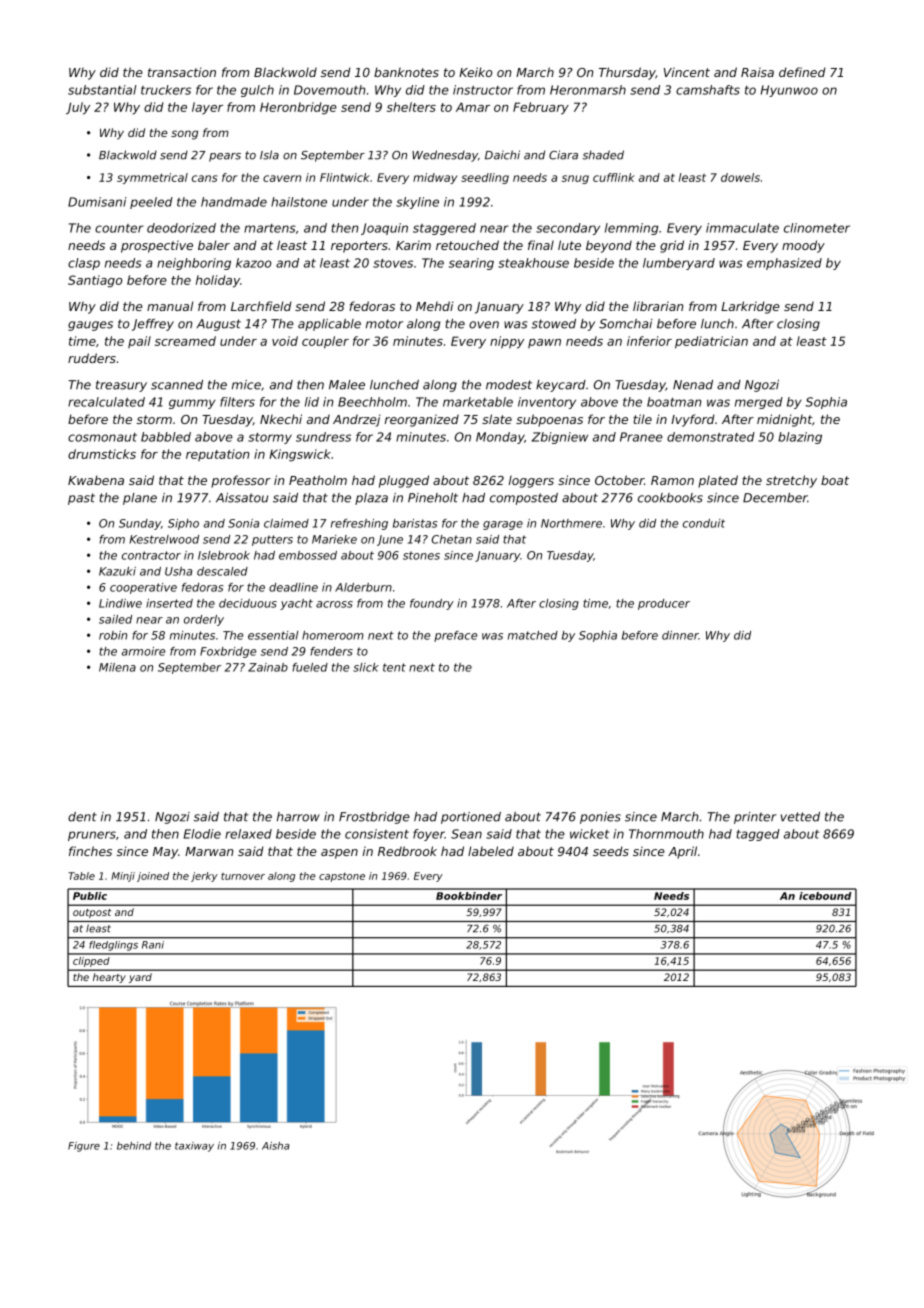 The height and width of the document is (1308, 924). I want to click on plane, so click(140, 499).
